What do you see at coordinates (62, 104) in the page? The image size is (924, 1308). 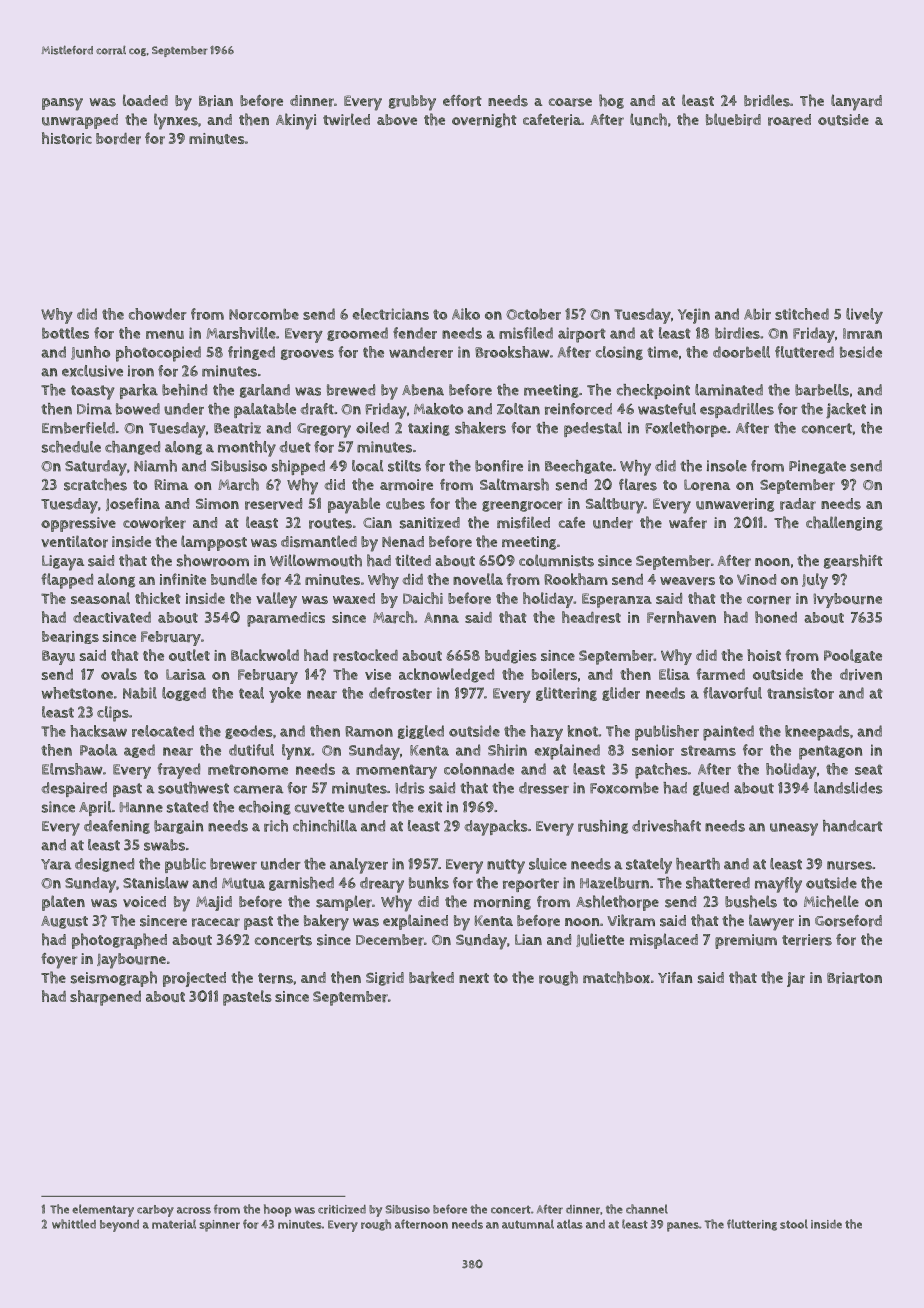 I see `pansy` at bounding box center [62, 104].
